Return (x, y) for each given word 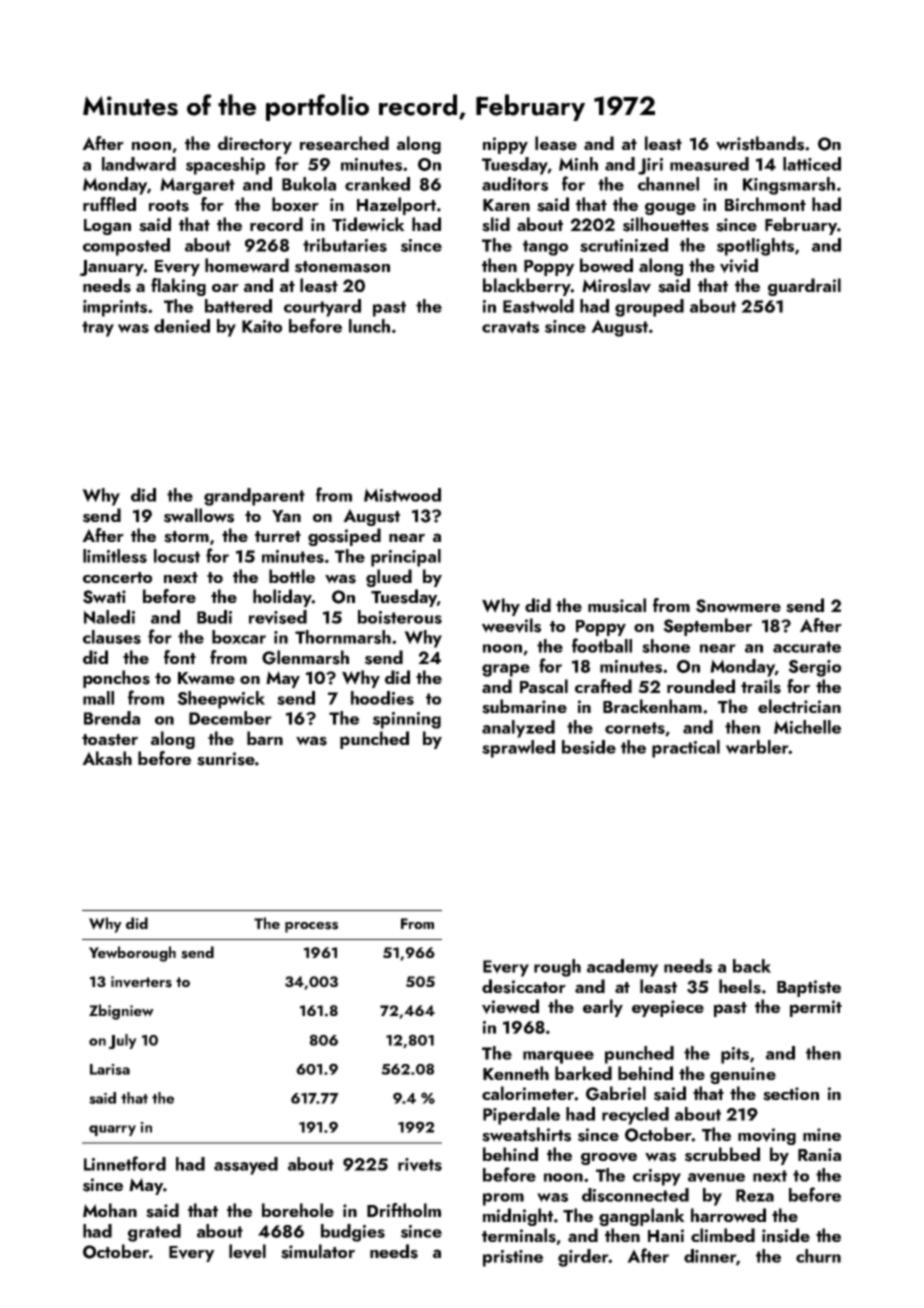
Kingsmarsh (789, 186)
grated (154, 1233)
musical (617, 605)
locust (177, 556)
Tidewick (368, 224)
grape (506, 670)
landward (139, 164)
